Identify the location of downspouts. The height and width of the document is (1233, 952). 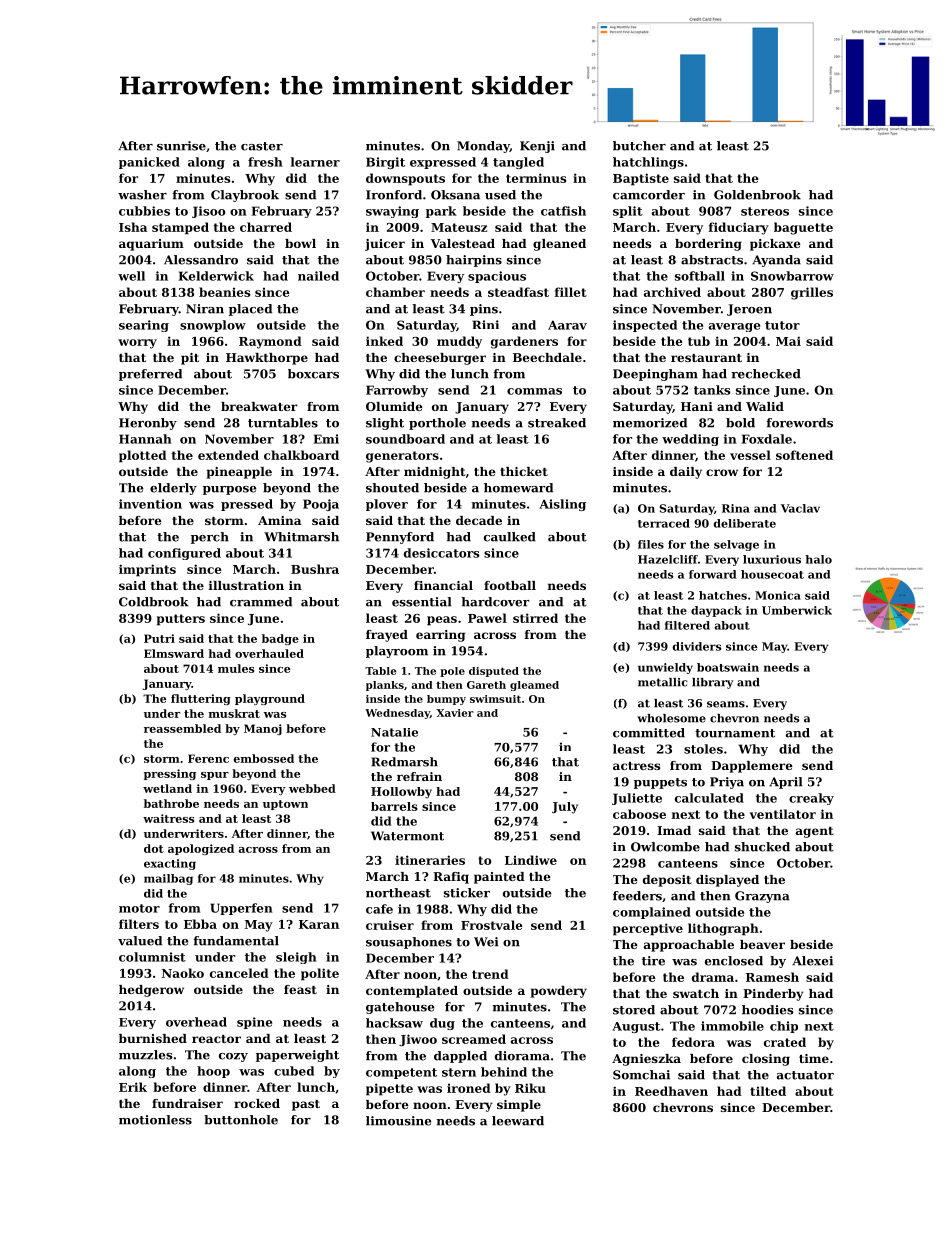
(405, 179).
